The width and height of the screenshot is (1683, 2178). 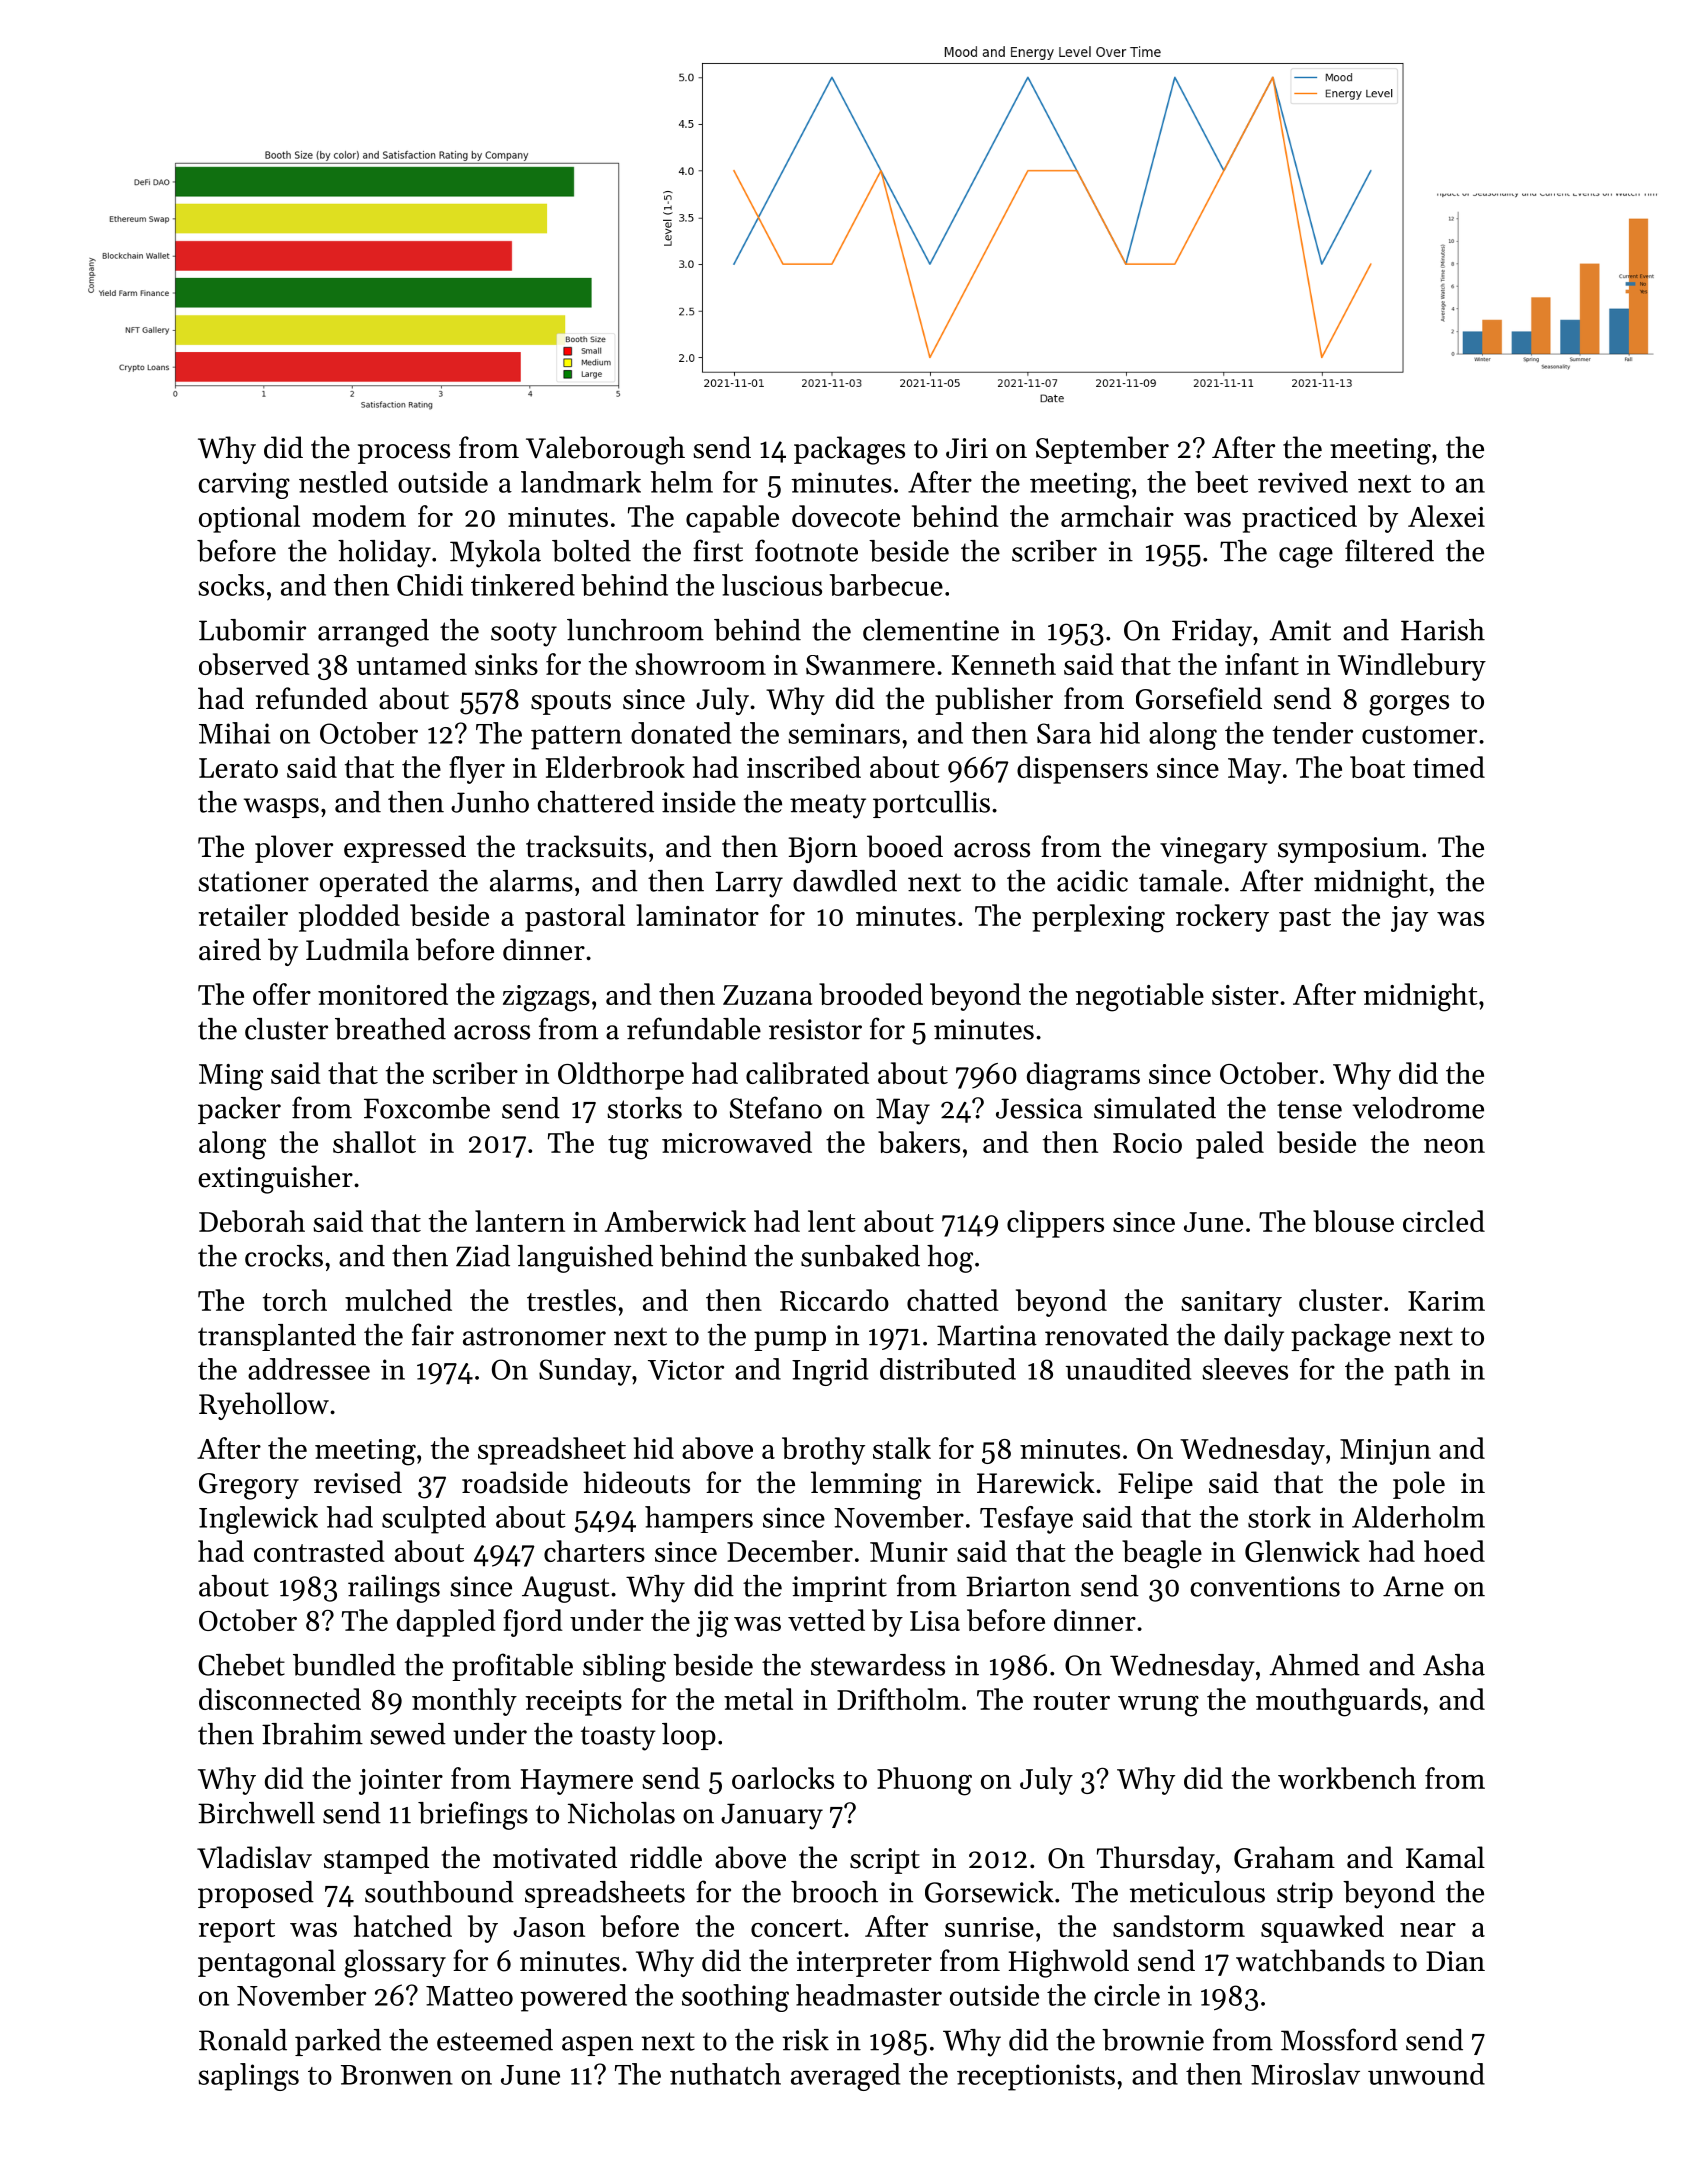 What do you see at coordinates (1221, 482) in the screenshot?
I see `beet` at bounding box center [1221, 482].
